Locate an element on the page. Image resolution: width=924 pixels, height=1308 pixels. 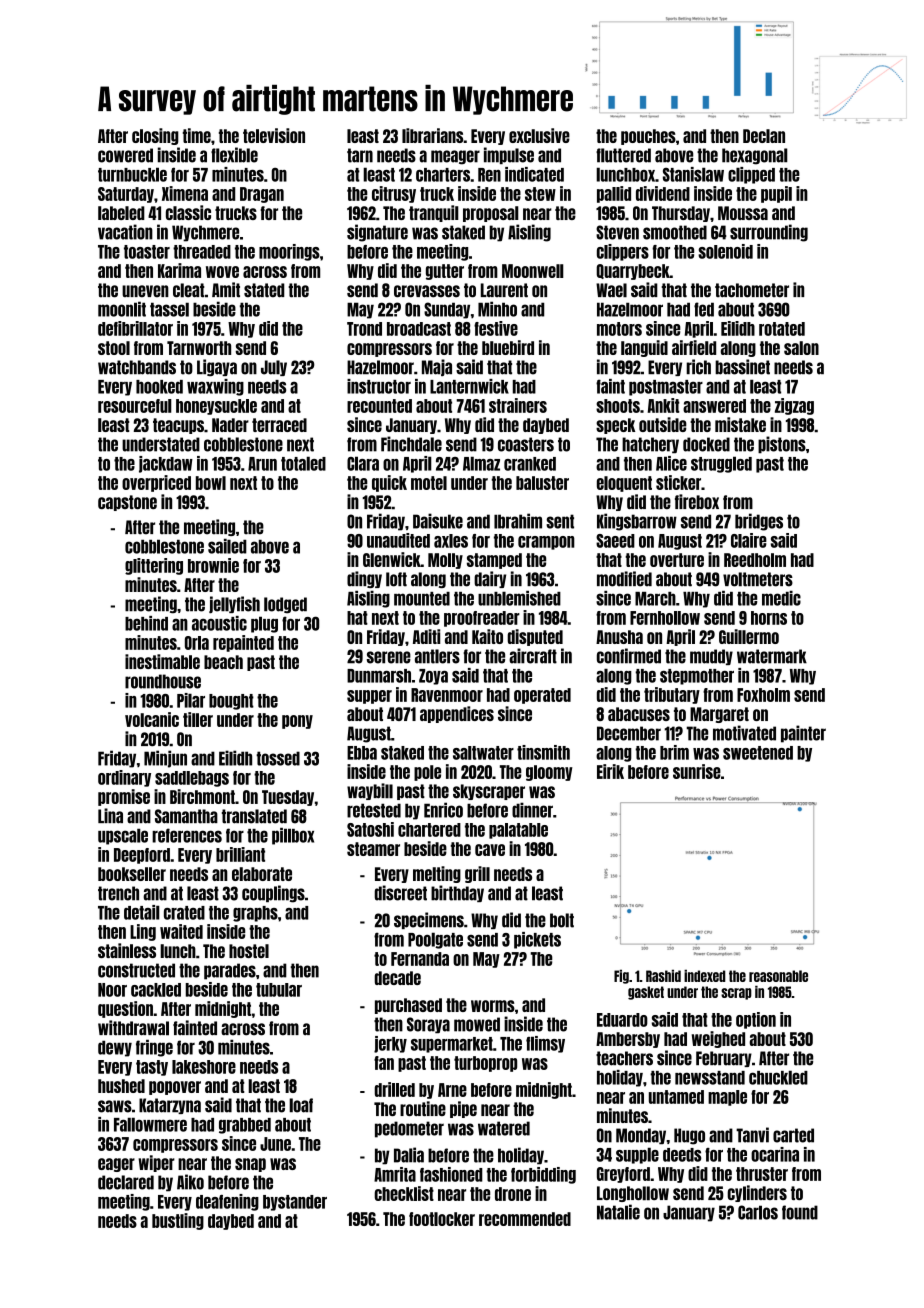
capstone is located at coordinates (127, 503).
